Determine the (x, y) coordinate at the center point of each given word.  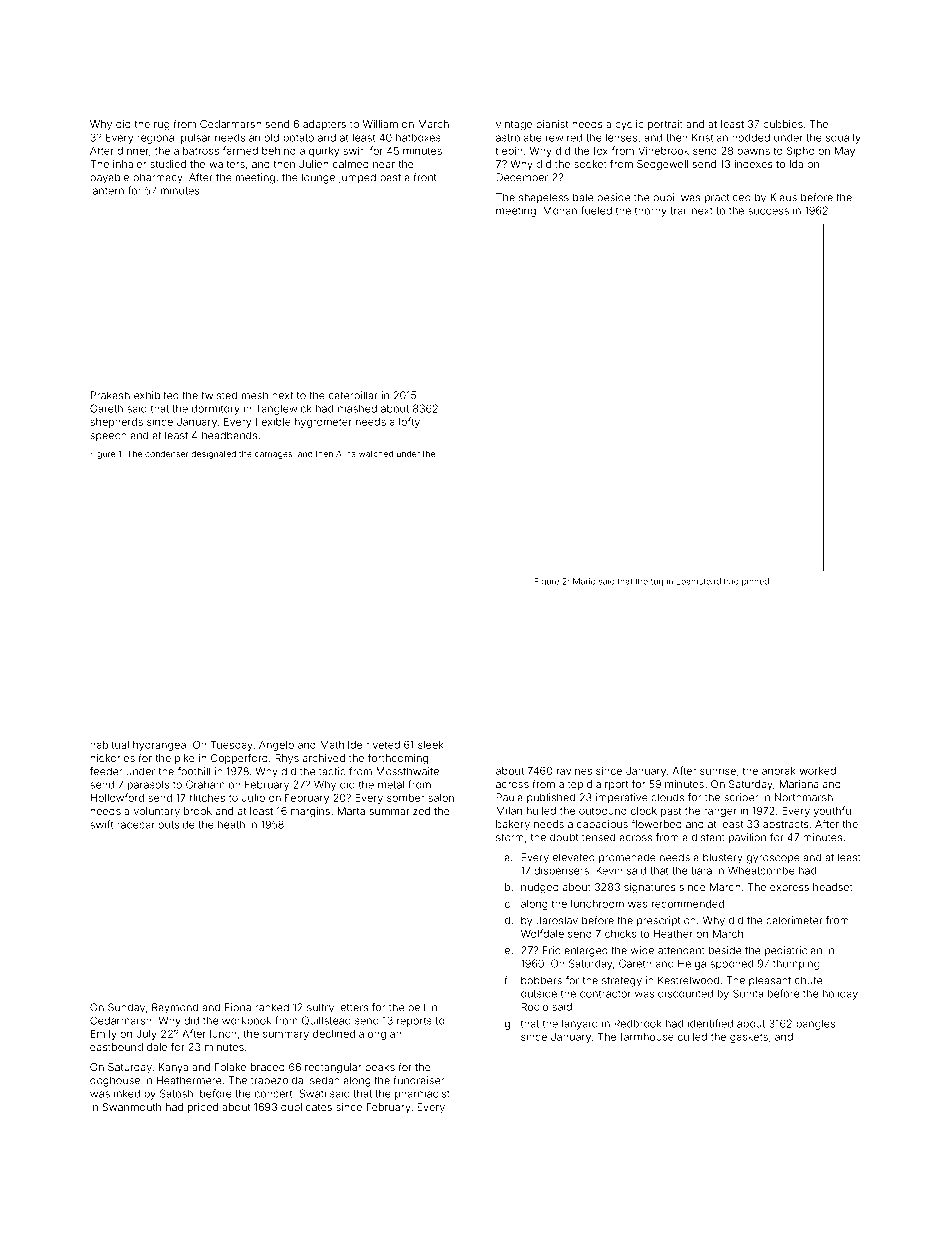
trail (679, 210)
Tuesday (232, 746)
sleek (431, 745)
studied (168, 164)
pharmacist (422, 1095)
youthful (834, 811)
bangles (815, 1024)
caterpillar (353, 396)
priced (203, 1108)
